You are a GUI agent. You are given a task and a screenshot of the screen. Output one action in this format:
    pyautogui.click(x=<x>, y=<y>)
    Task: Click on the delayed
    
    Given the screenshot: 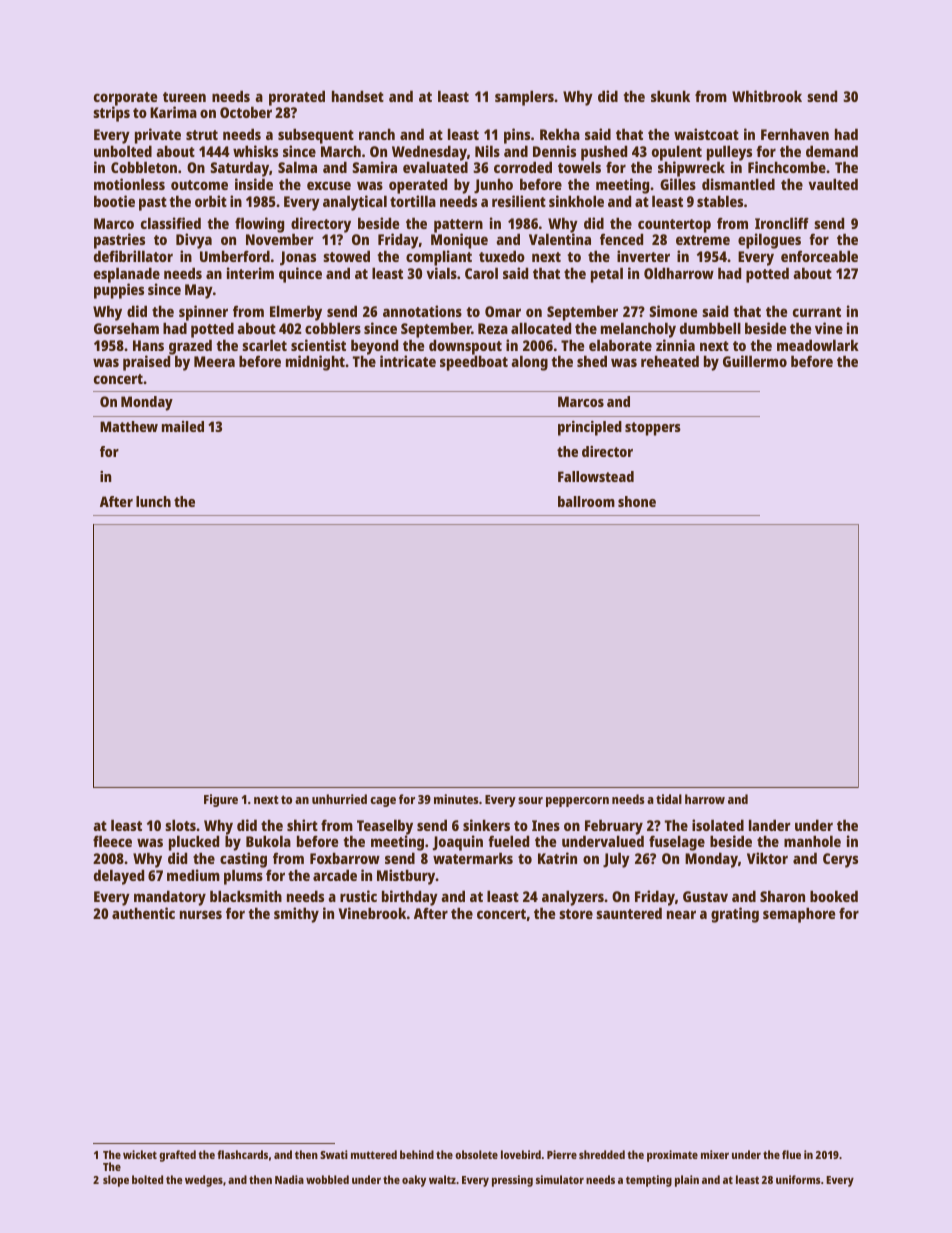 What is the action you would take?
    pyautogui.click(x=119, y=877)
